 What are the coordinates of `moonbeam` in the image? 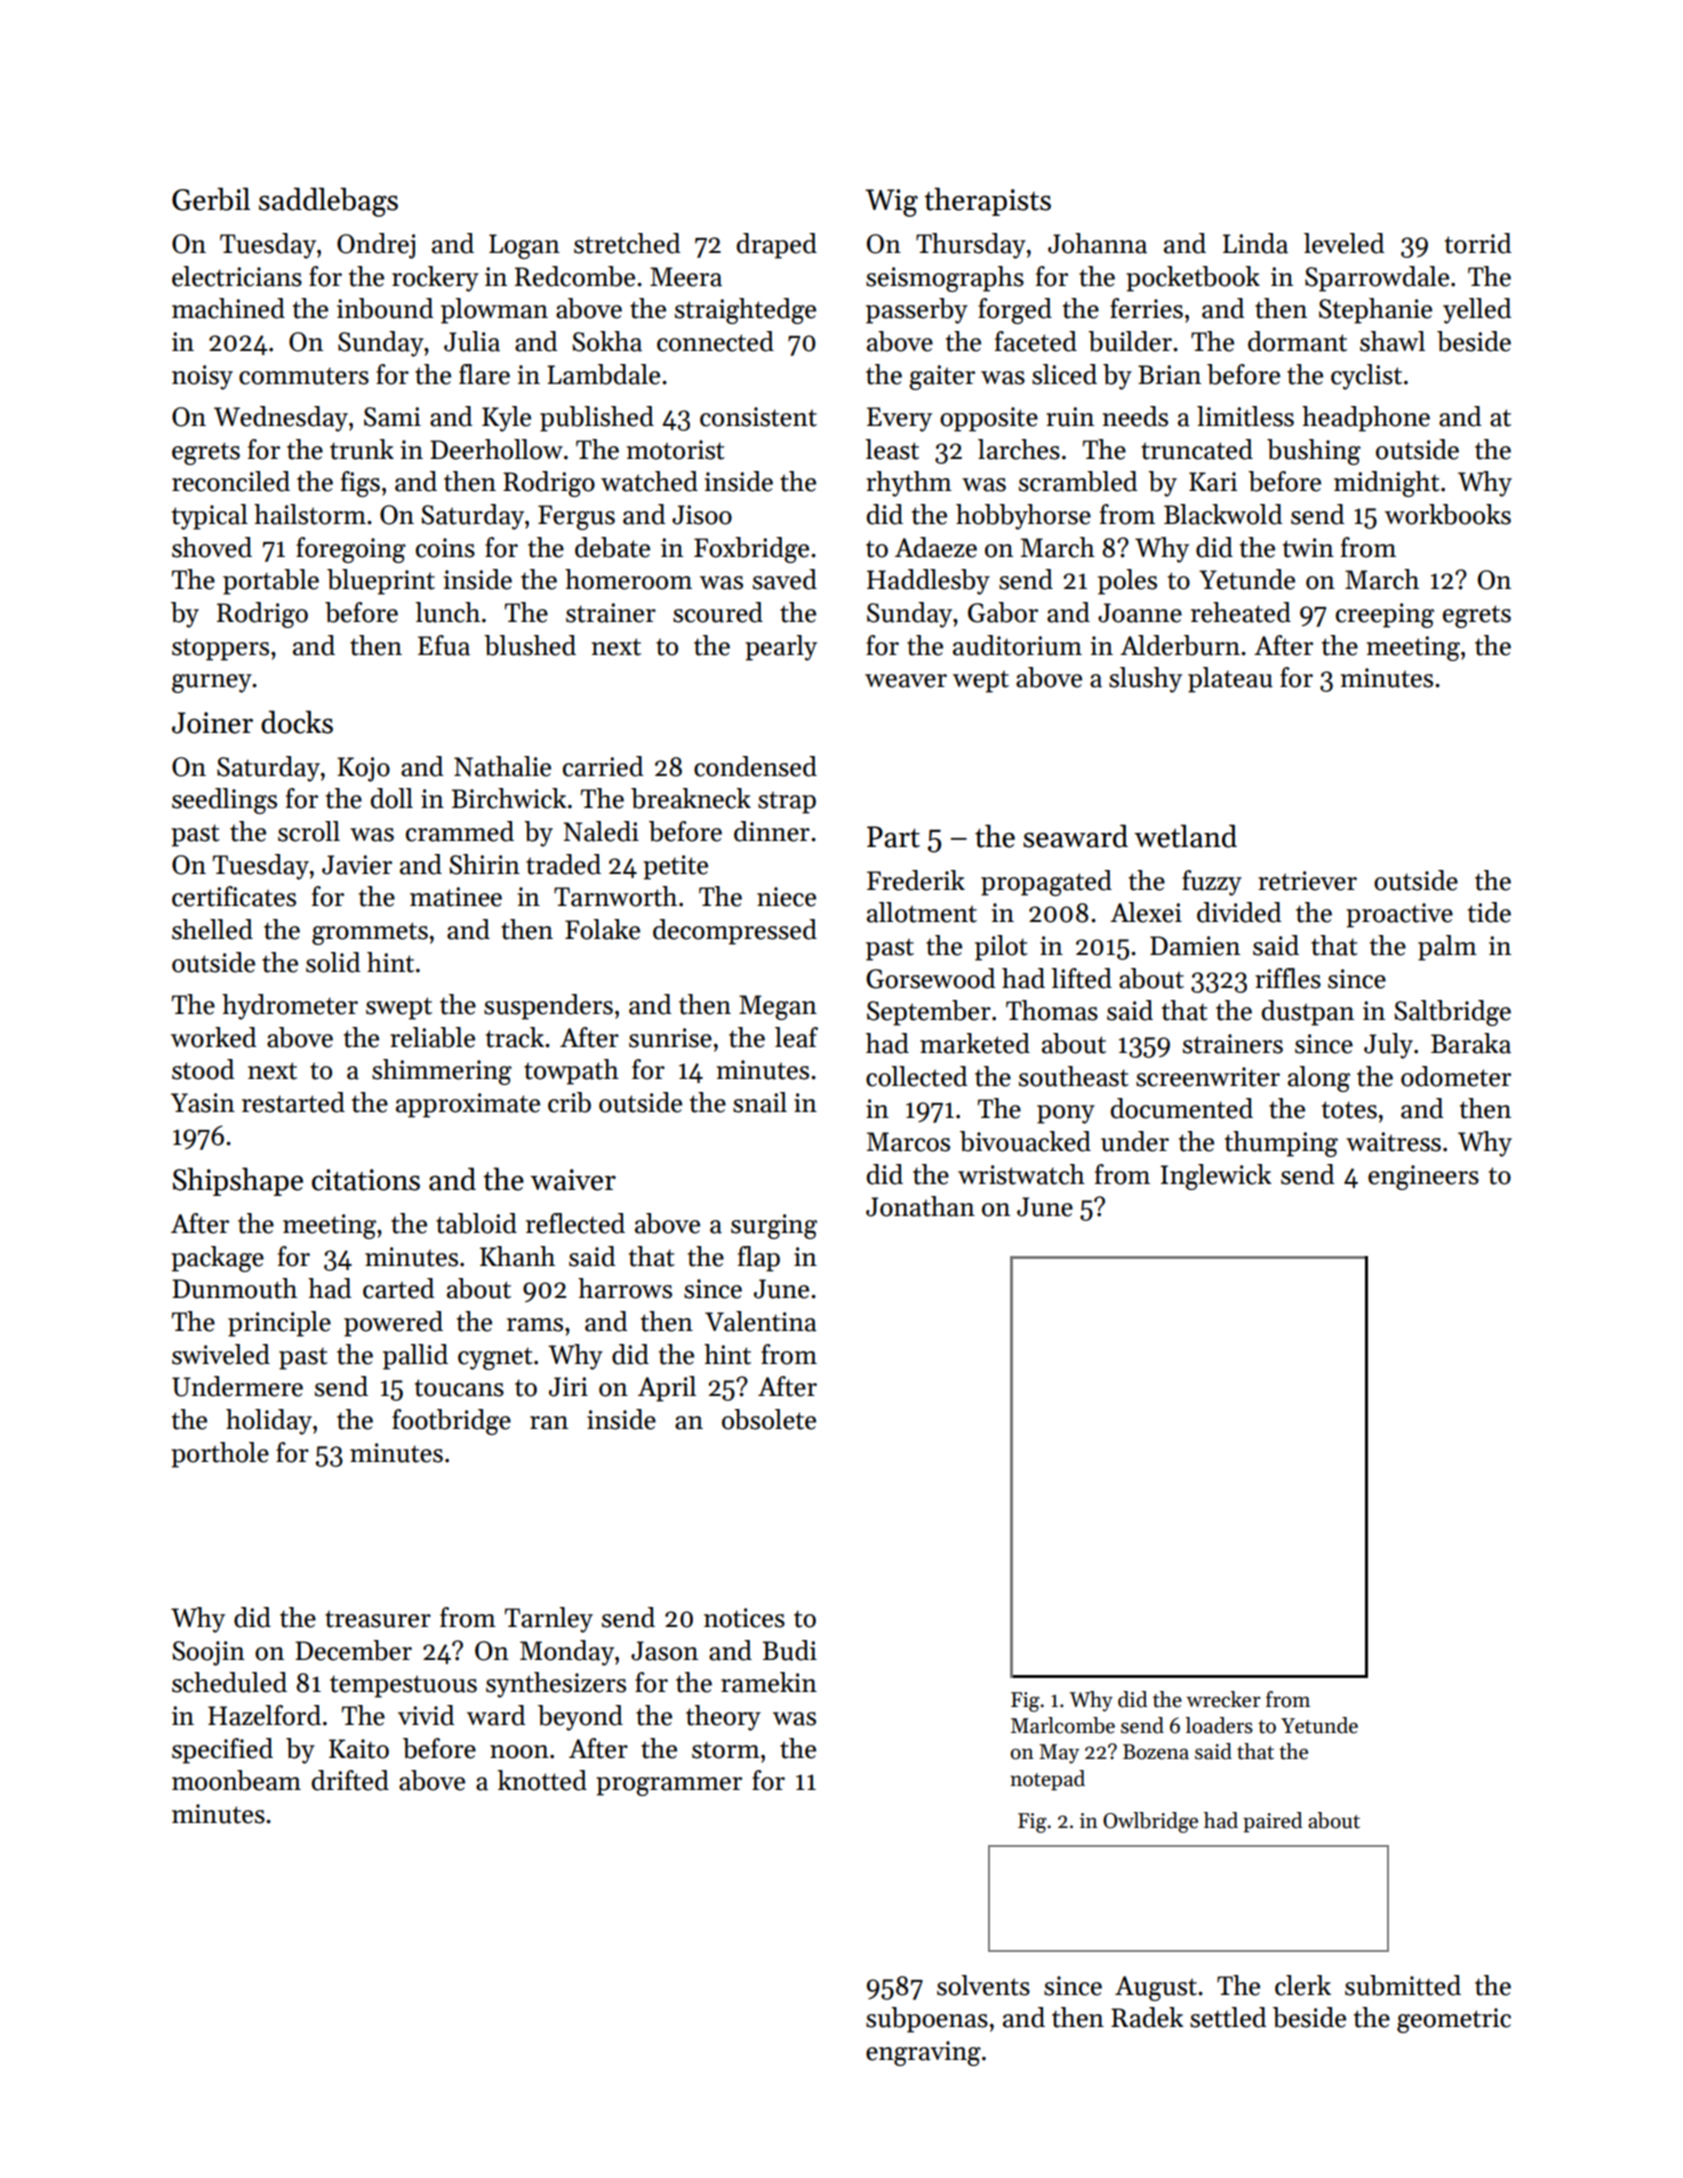 It's located at (236, 1780).
